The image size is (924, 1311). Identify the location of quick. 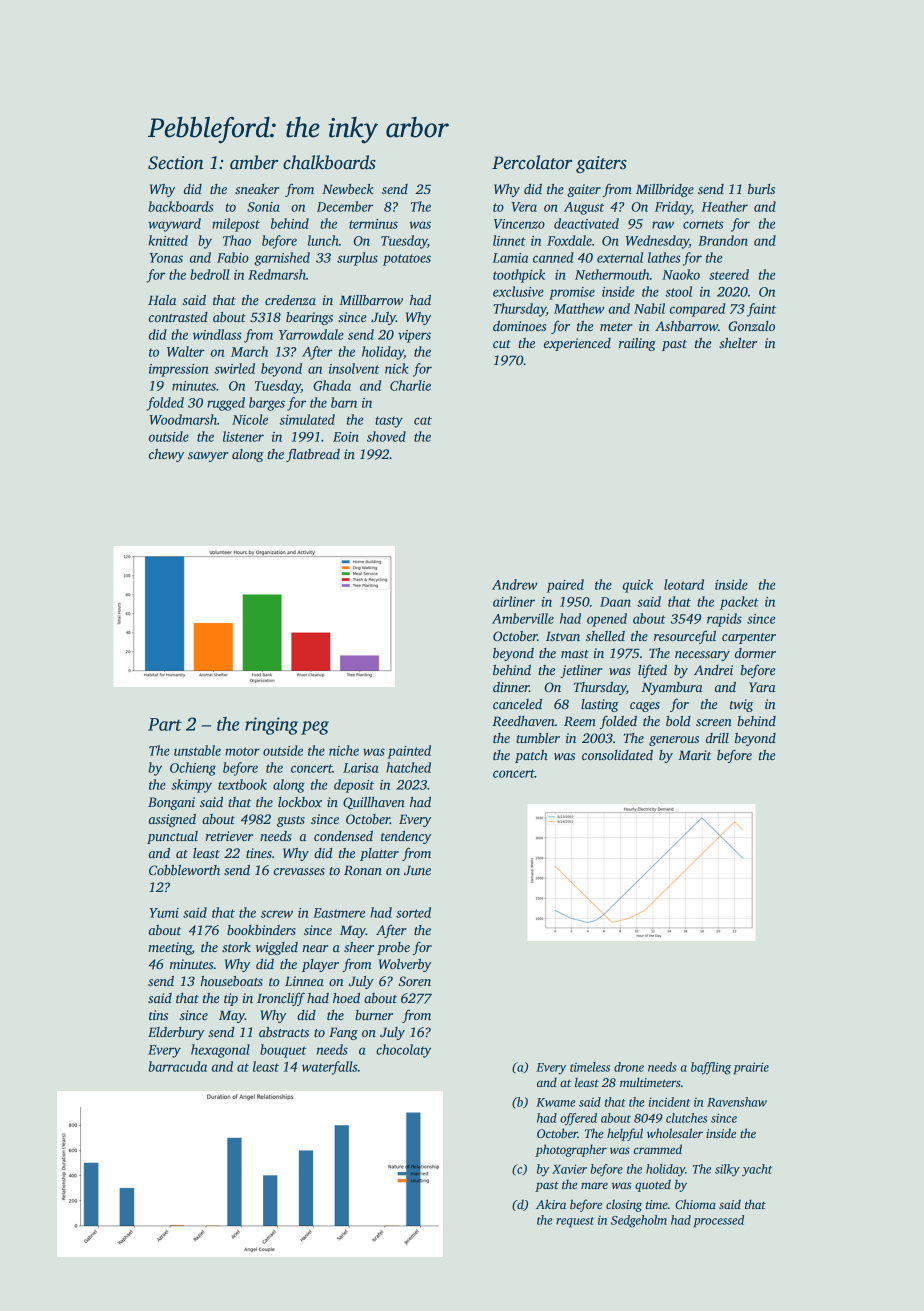
(638, 586).
